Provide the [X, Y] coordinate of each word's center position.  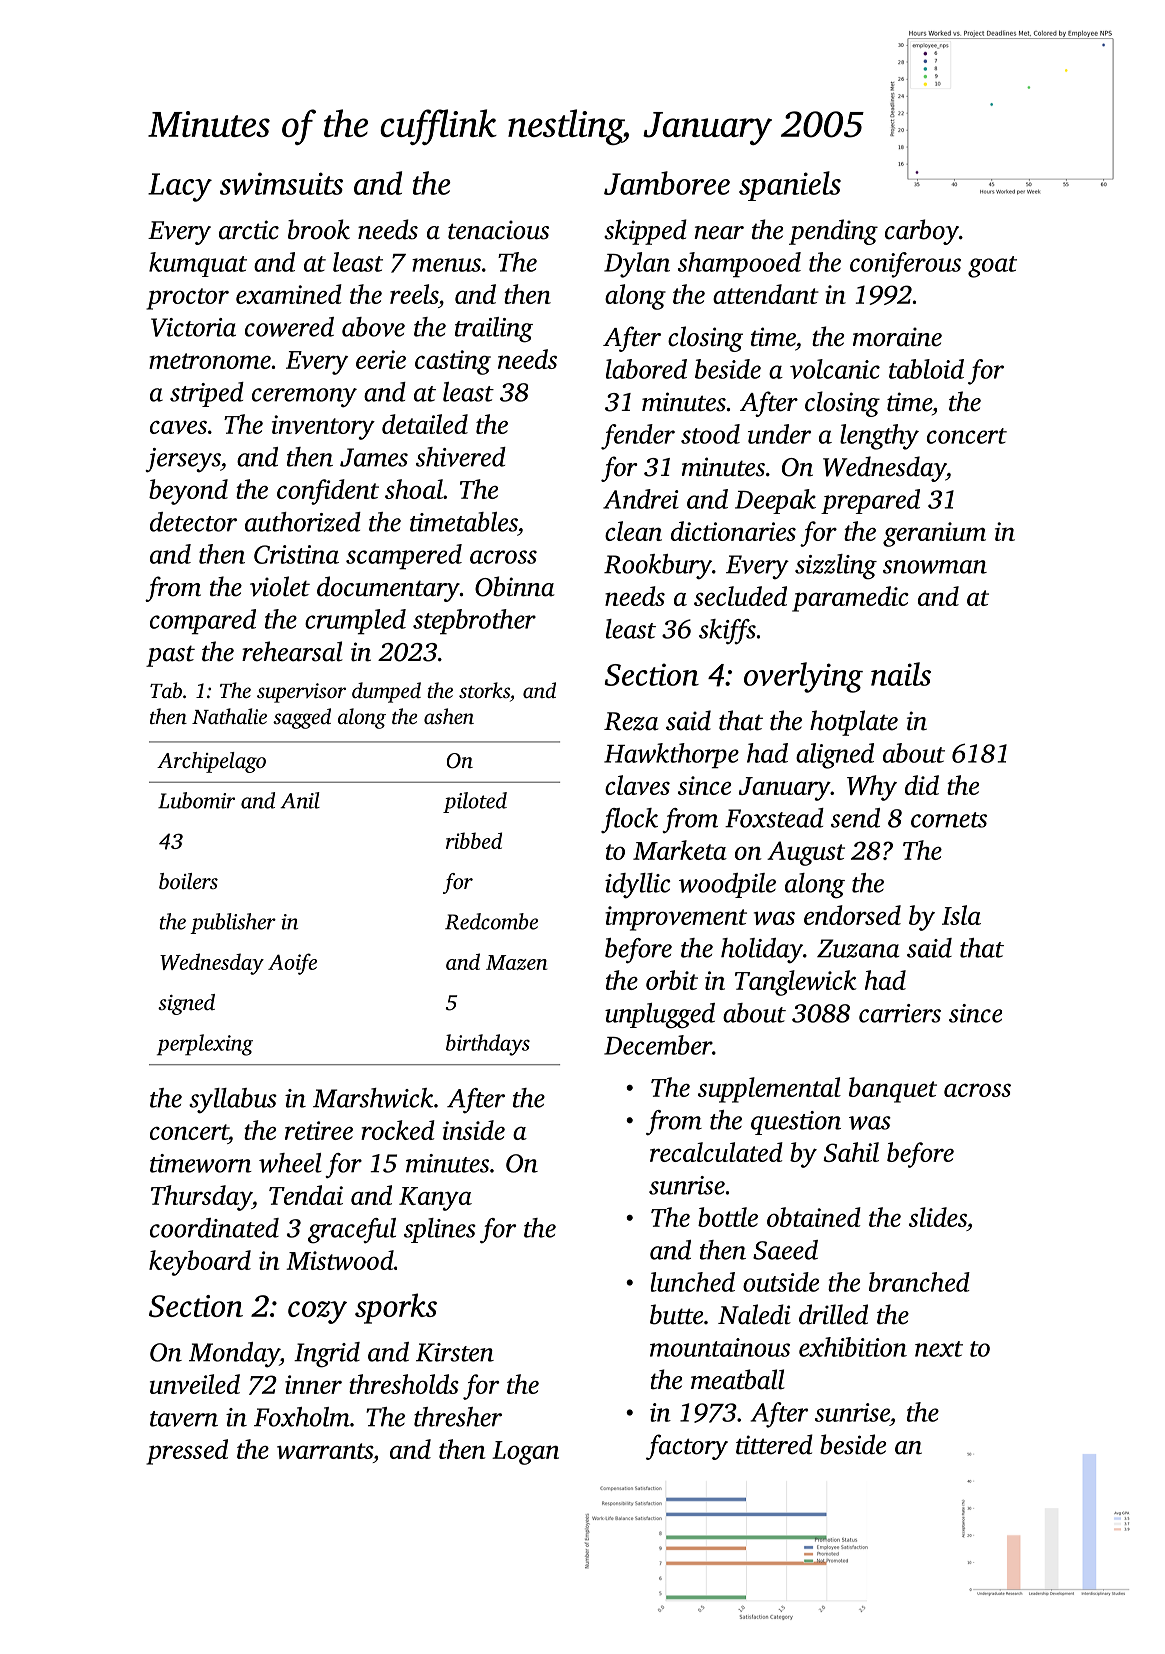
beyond [188, 492]
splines [440, 1230]
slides [938, 1217]
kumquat [198, 264]
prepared [870, 501]
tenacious [498, 230]
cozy [317, 1312]
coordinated [214, 1228]
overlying [803, 677]
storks [484, 690]
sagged [302, 718]
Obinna [514, 586]
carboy [922, 232]
